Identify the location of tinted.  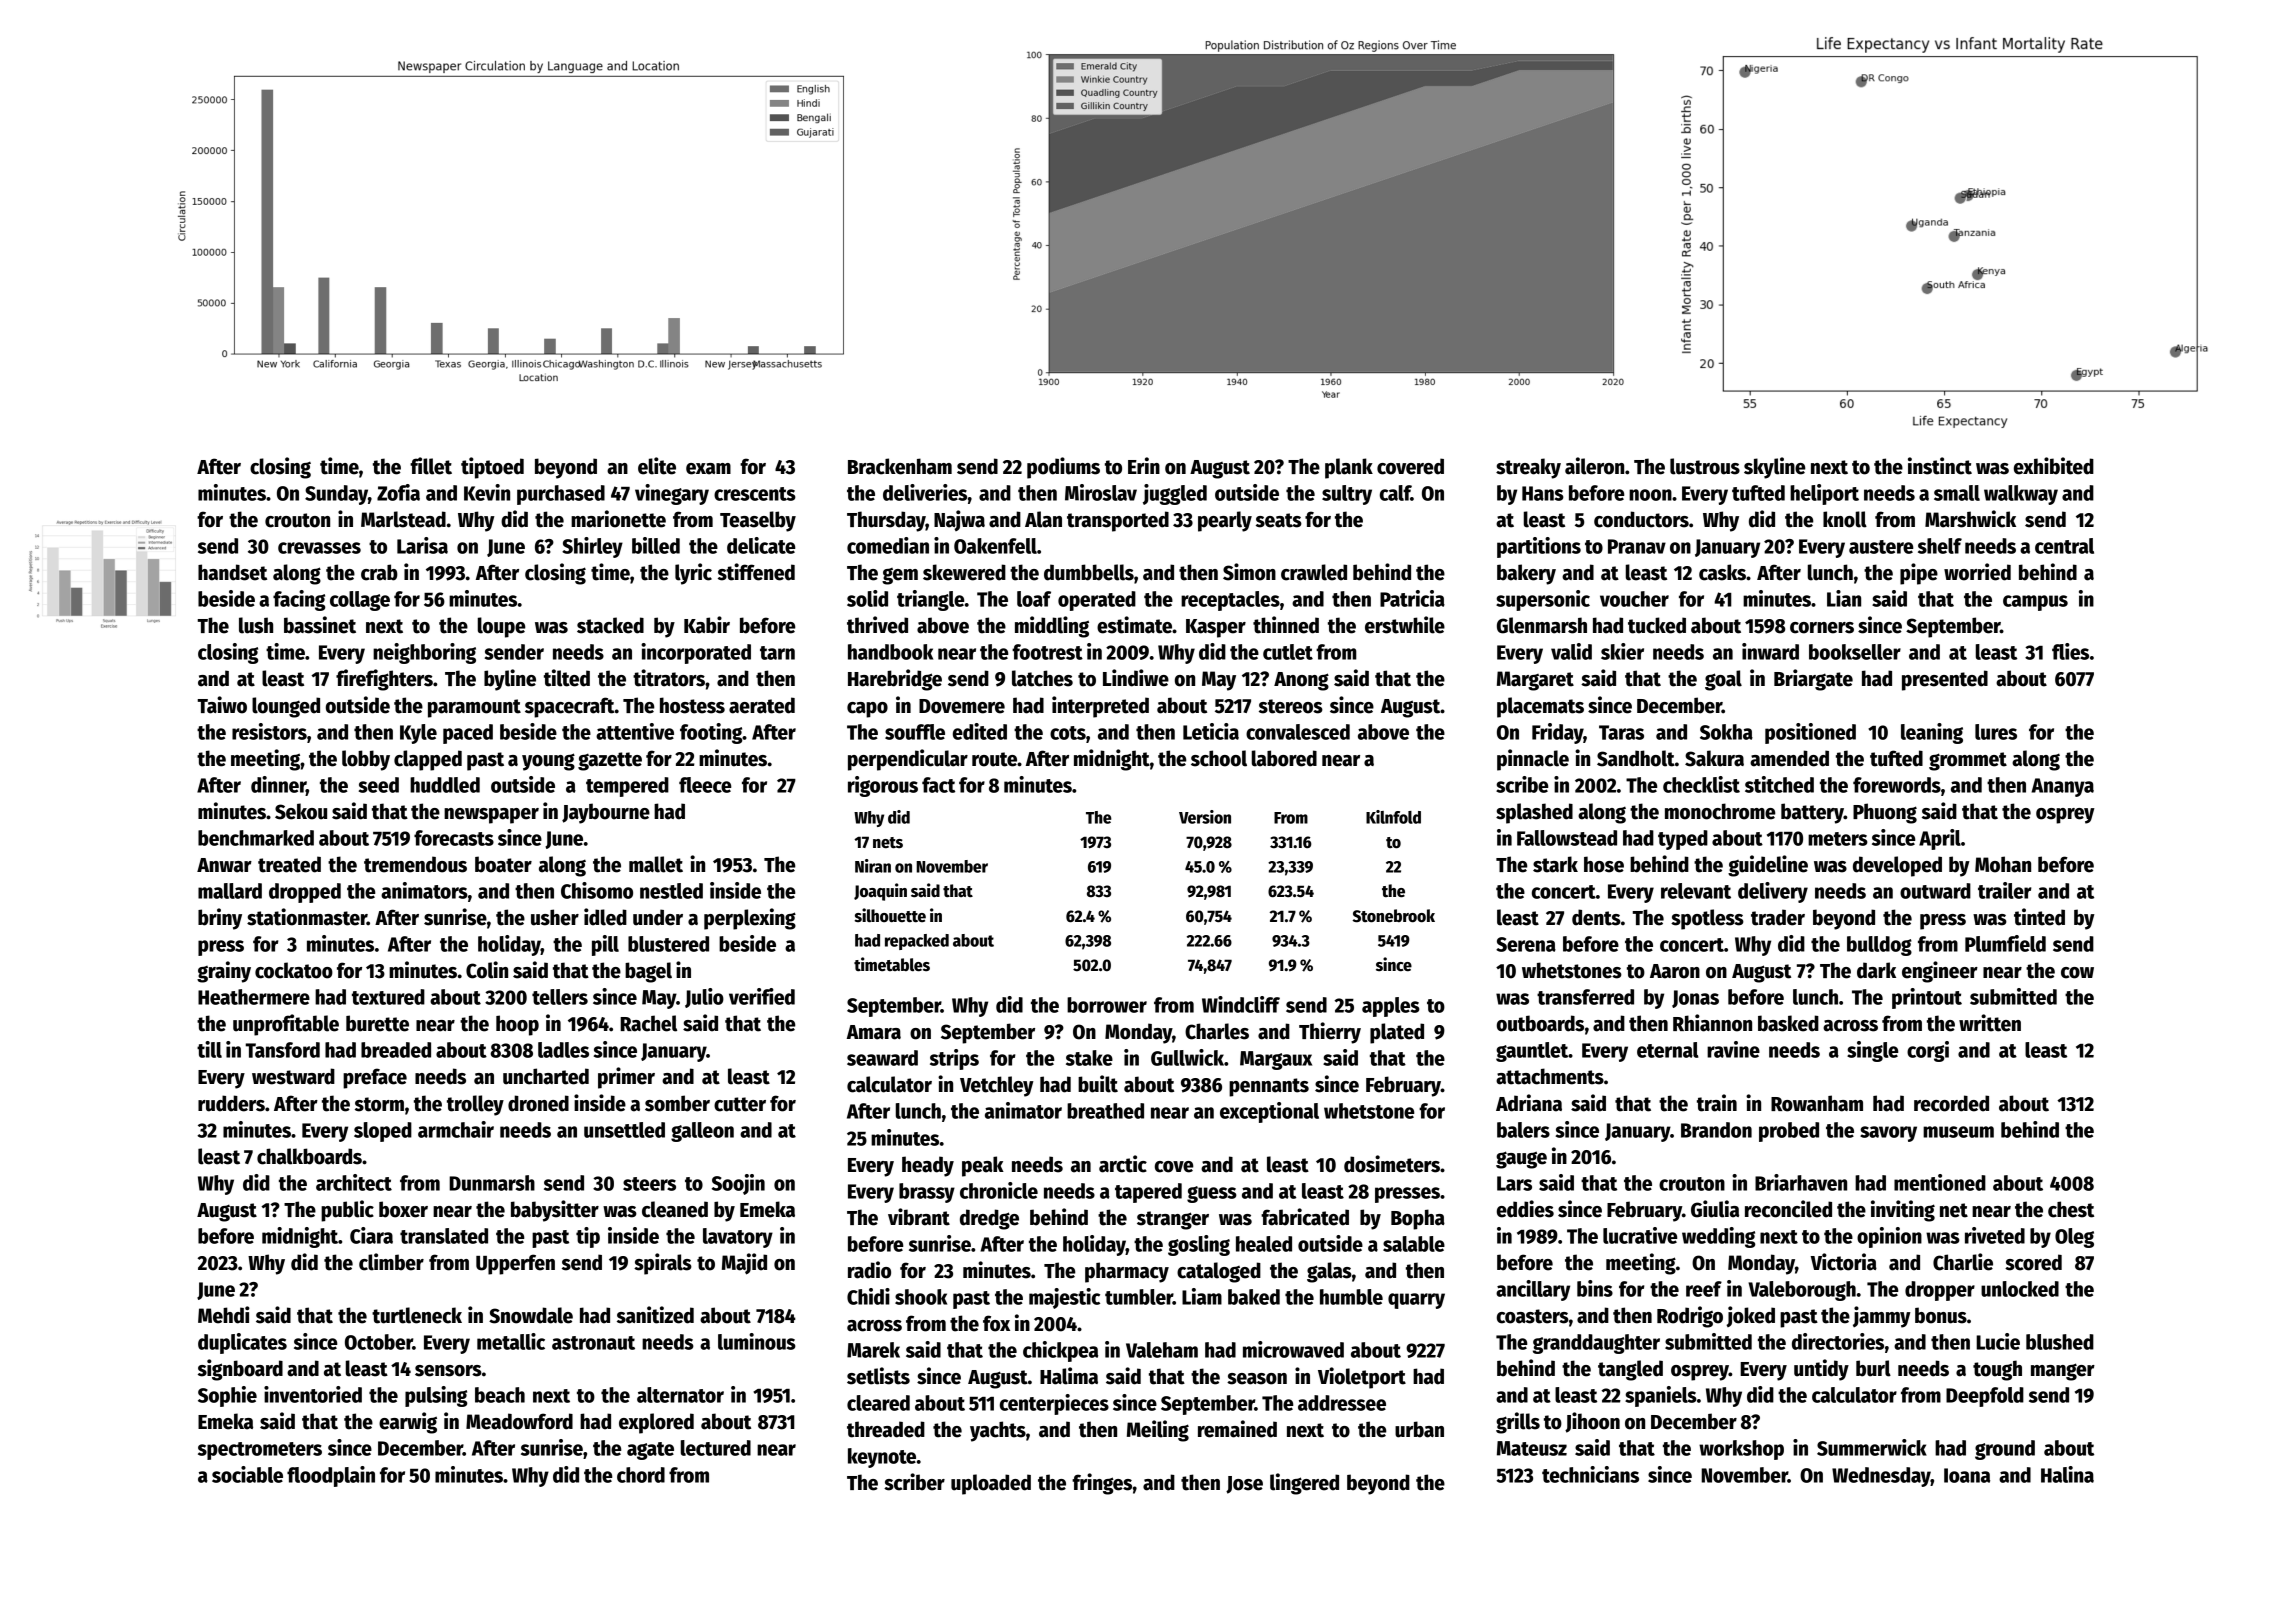
(2039, 917).
